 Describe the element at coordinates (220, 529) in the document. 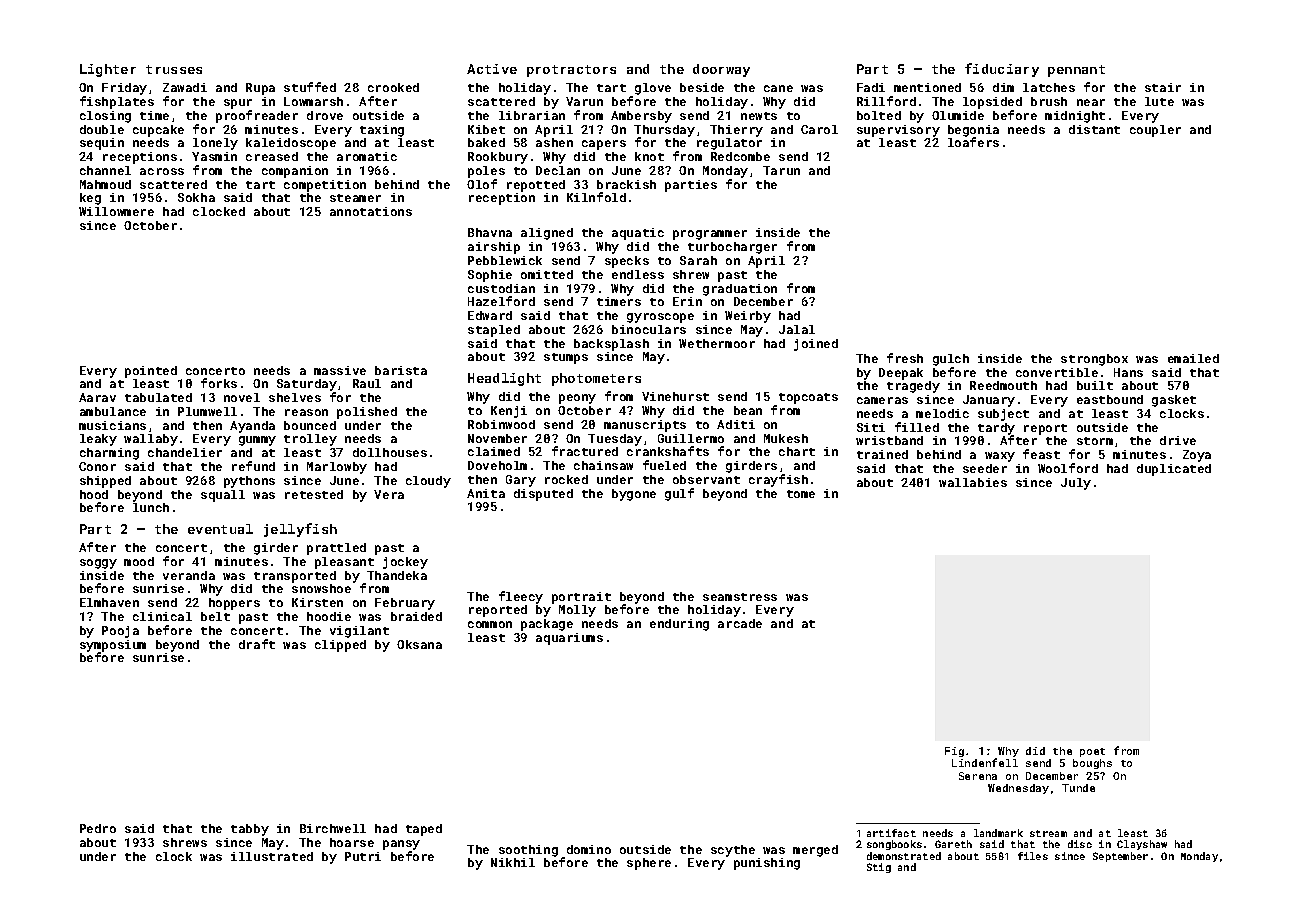

I see `eventual` at that location.
